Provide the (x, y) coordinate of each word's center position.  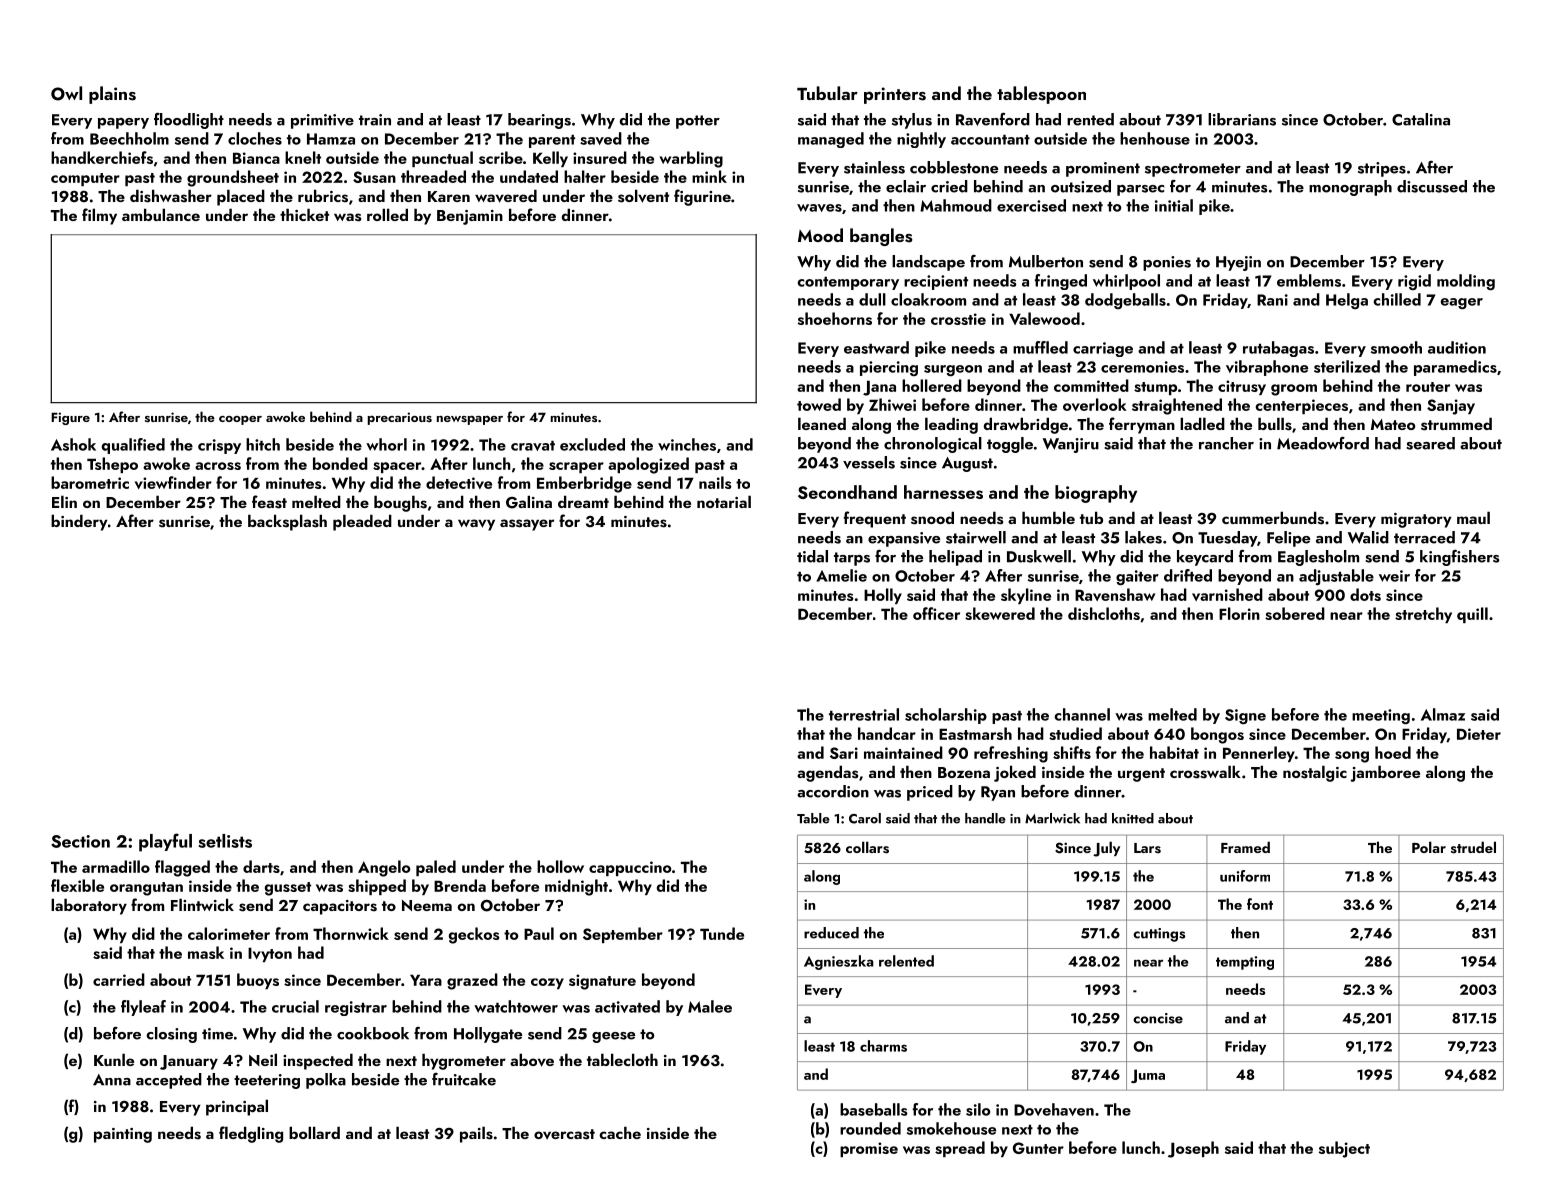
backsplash (287, 522)
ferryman (1142, 425)
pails (476, 1134)
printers (895, 95)
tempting (1245, 963)
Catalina (1421, 119)
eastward (876, 347)
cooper (240, 420)
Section (80, 841)
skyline (1026, 596)
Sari (844, 753)
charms (883, 1046)
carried (119, 979)
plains (112, 95)
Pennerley (1259, 754)
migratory (1416, 520)
